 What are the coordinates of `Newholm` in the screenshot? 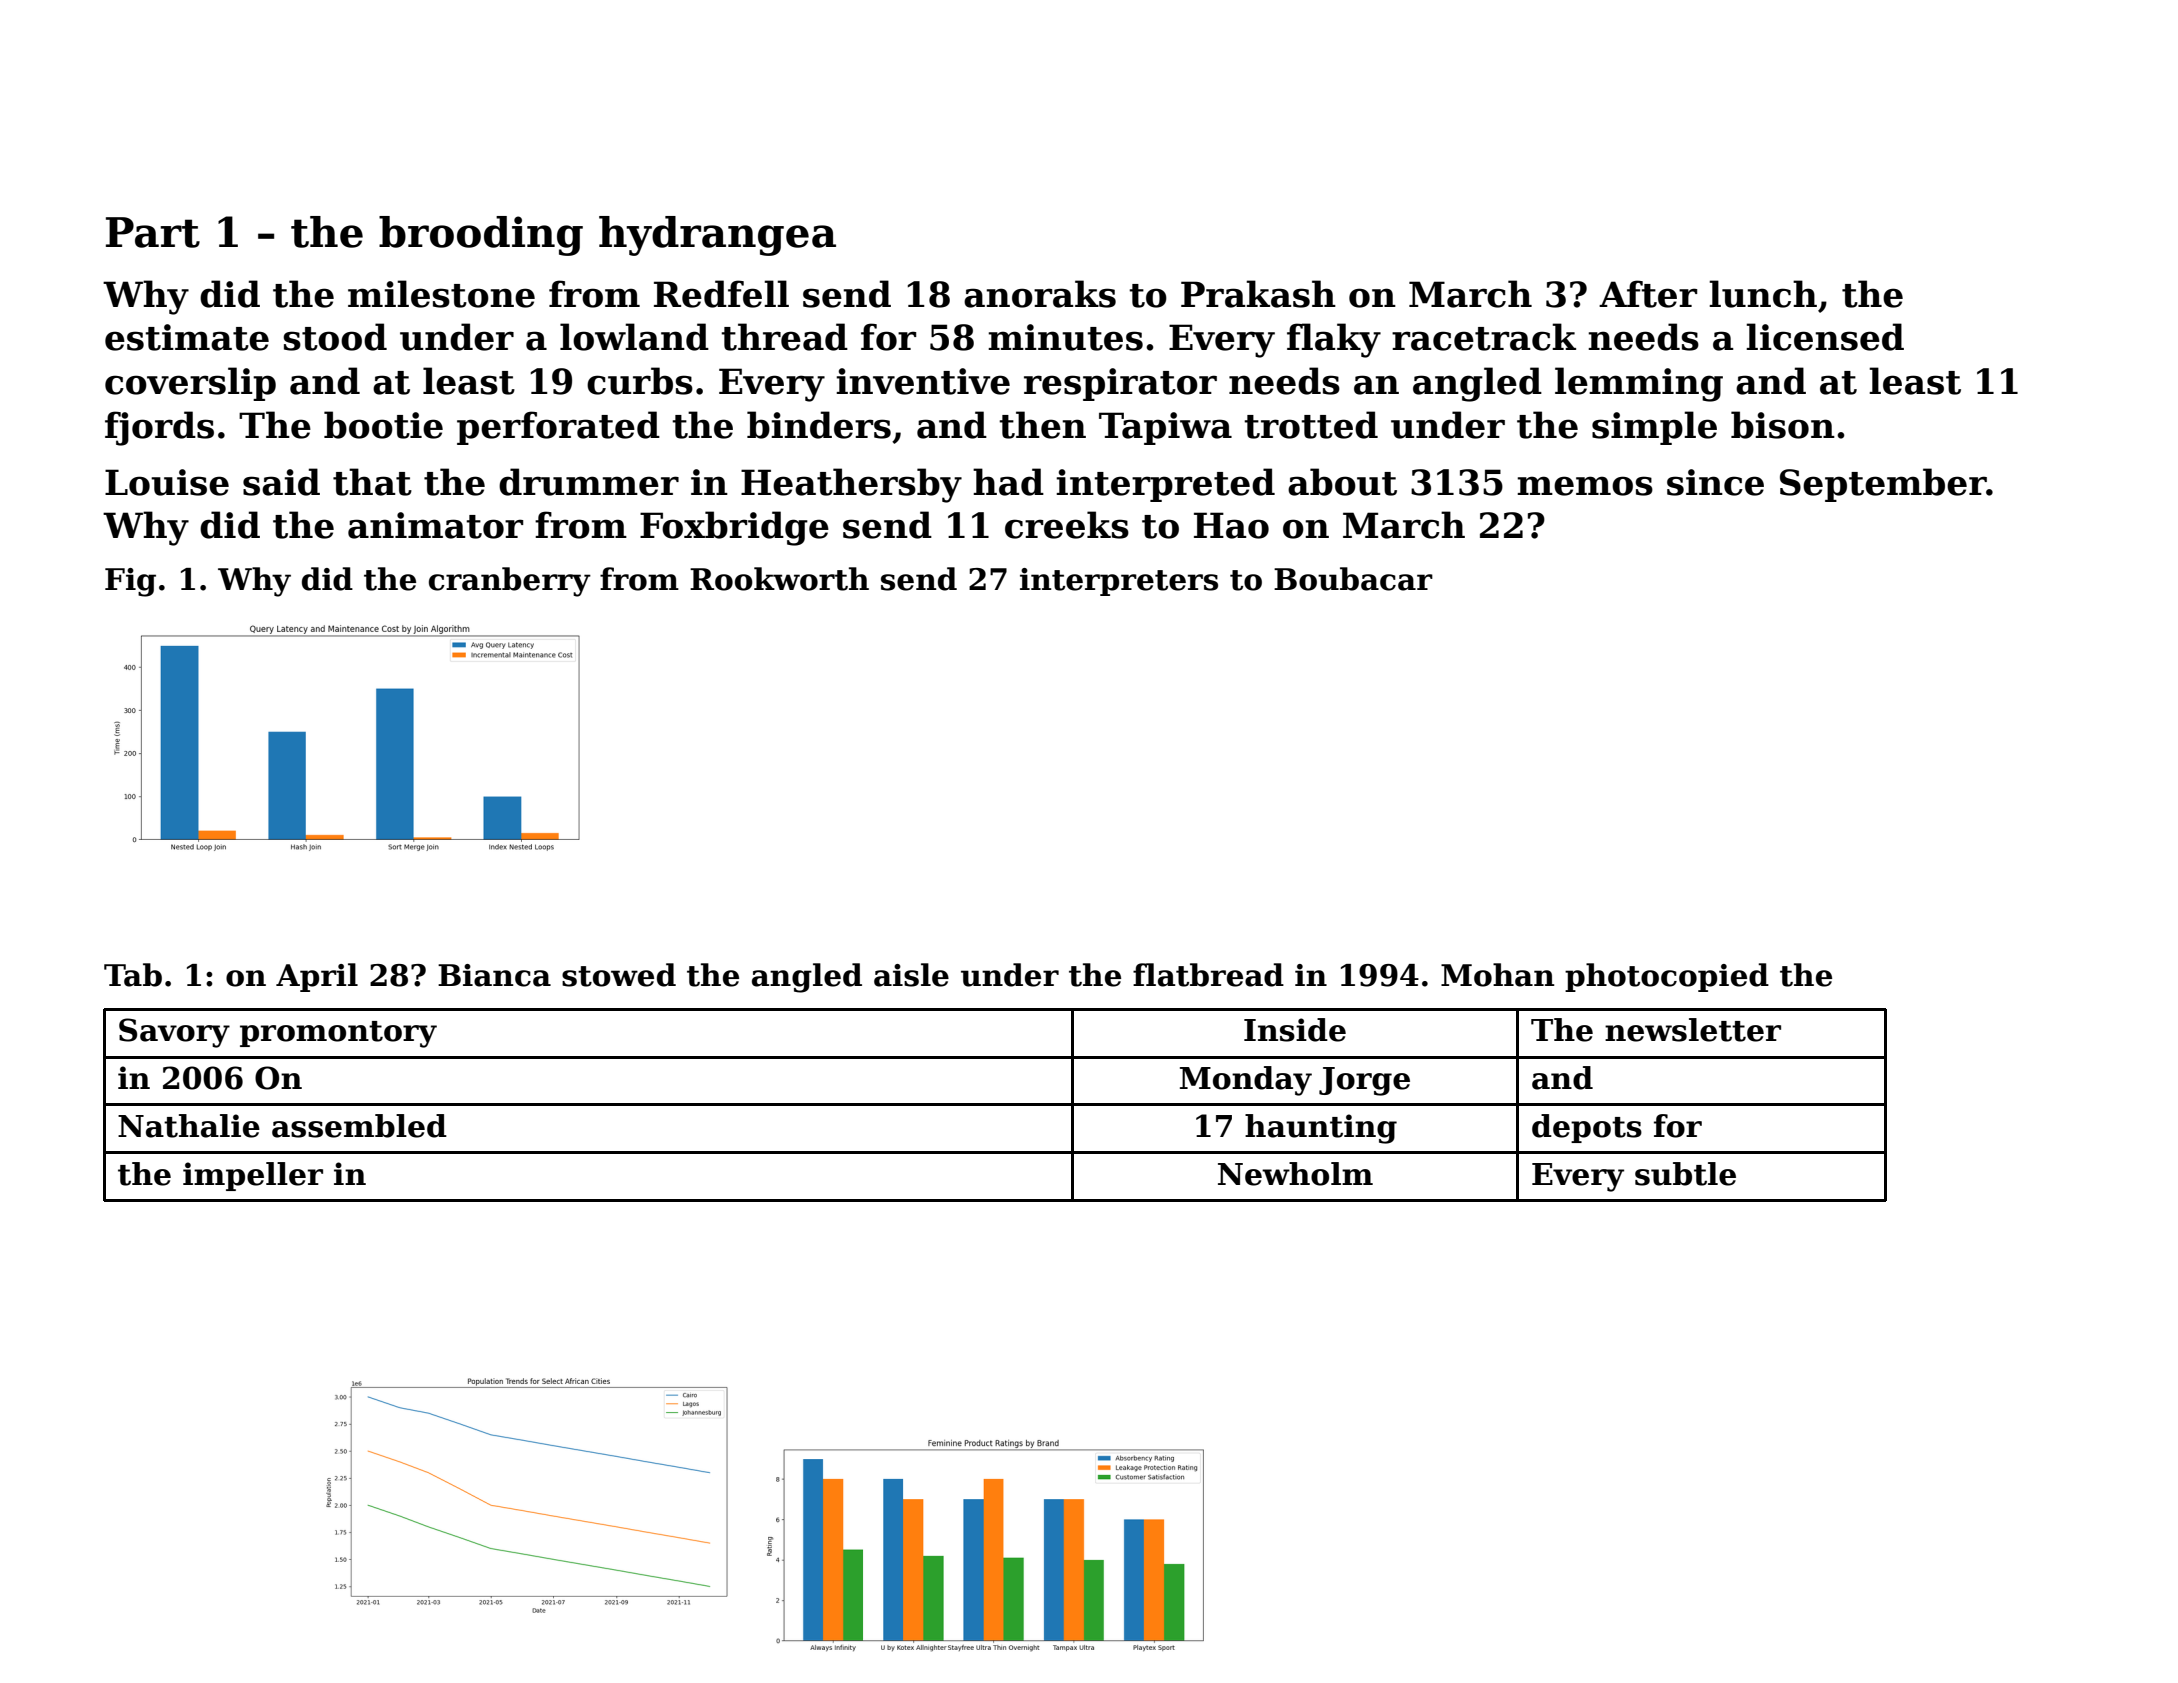 It's located at (1295, 1174).
